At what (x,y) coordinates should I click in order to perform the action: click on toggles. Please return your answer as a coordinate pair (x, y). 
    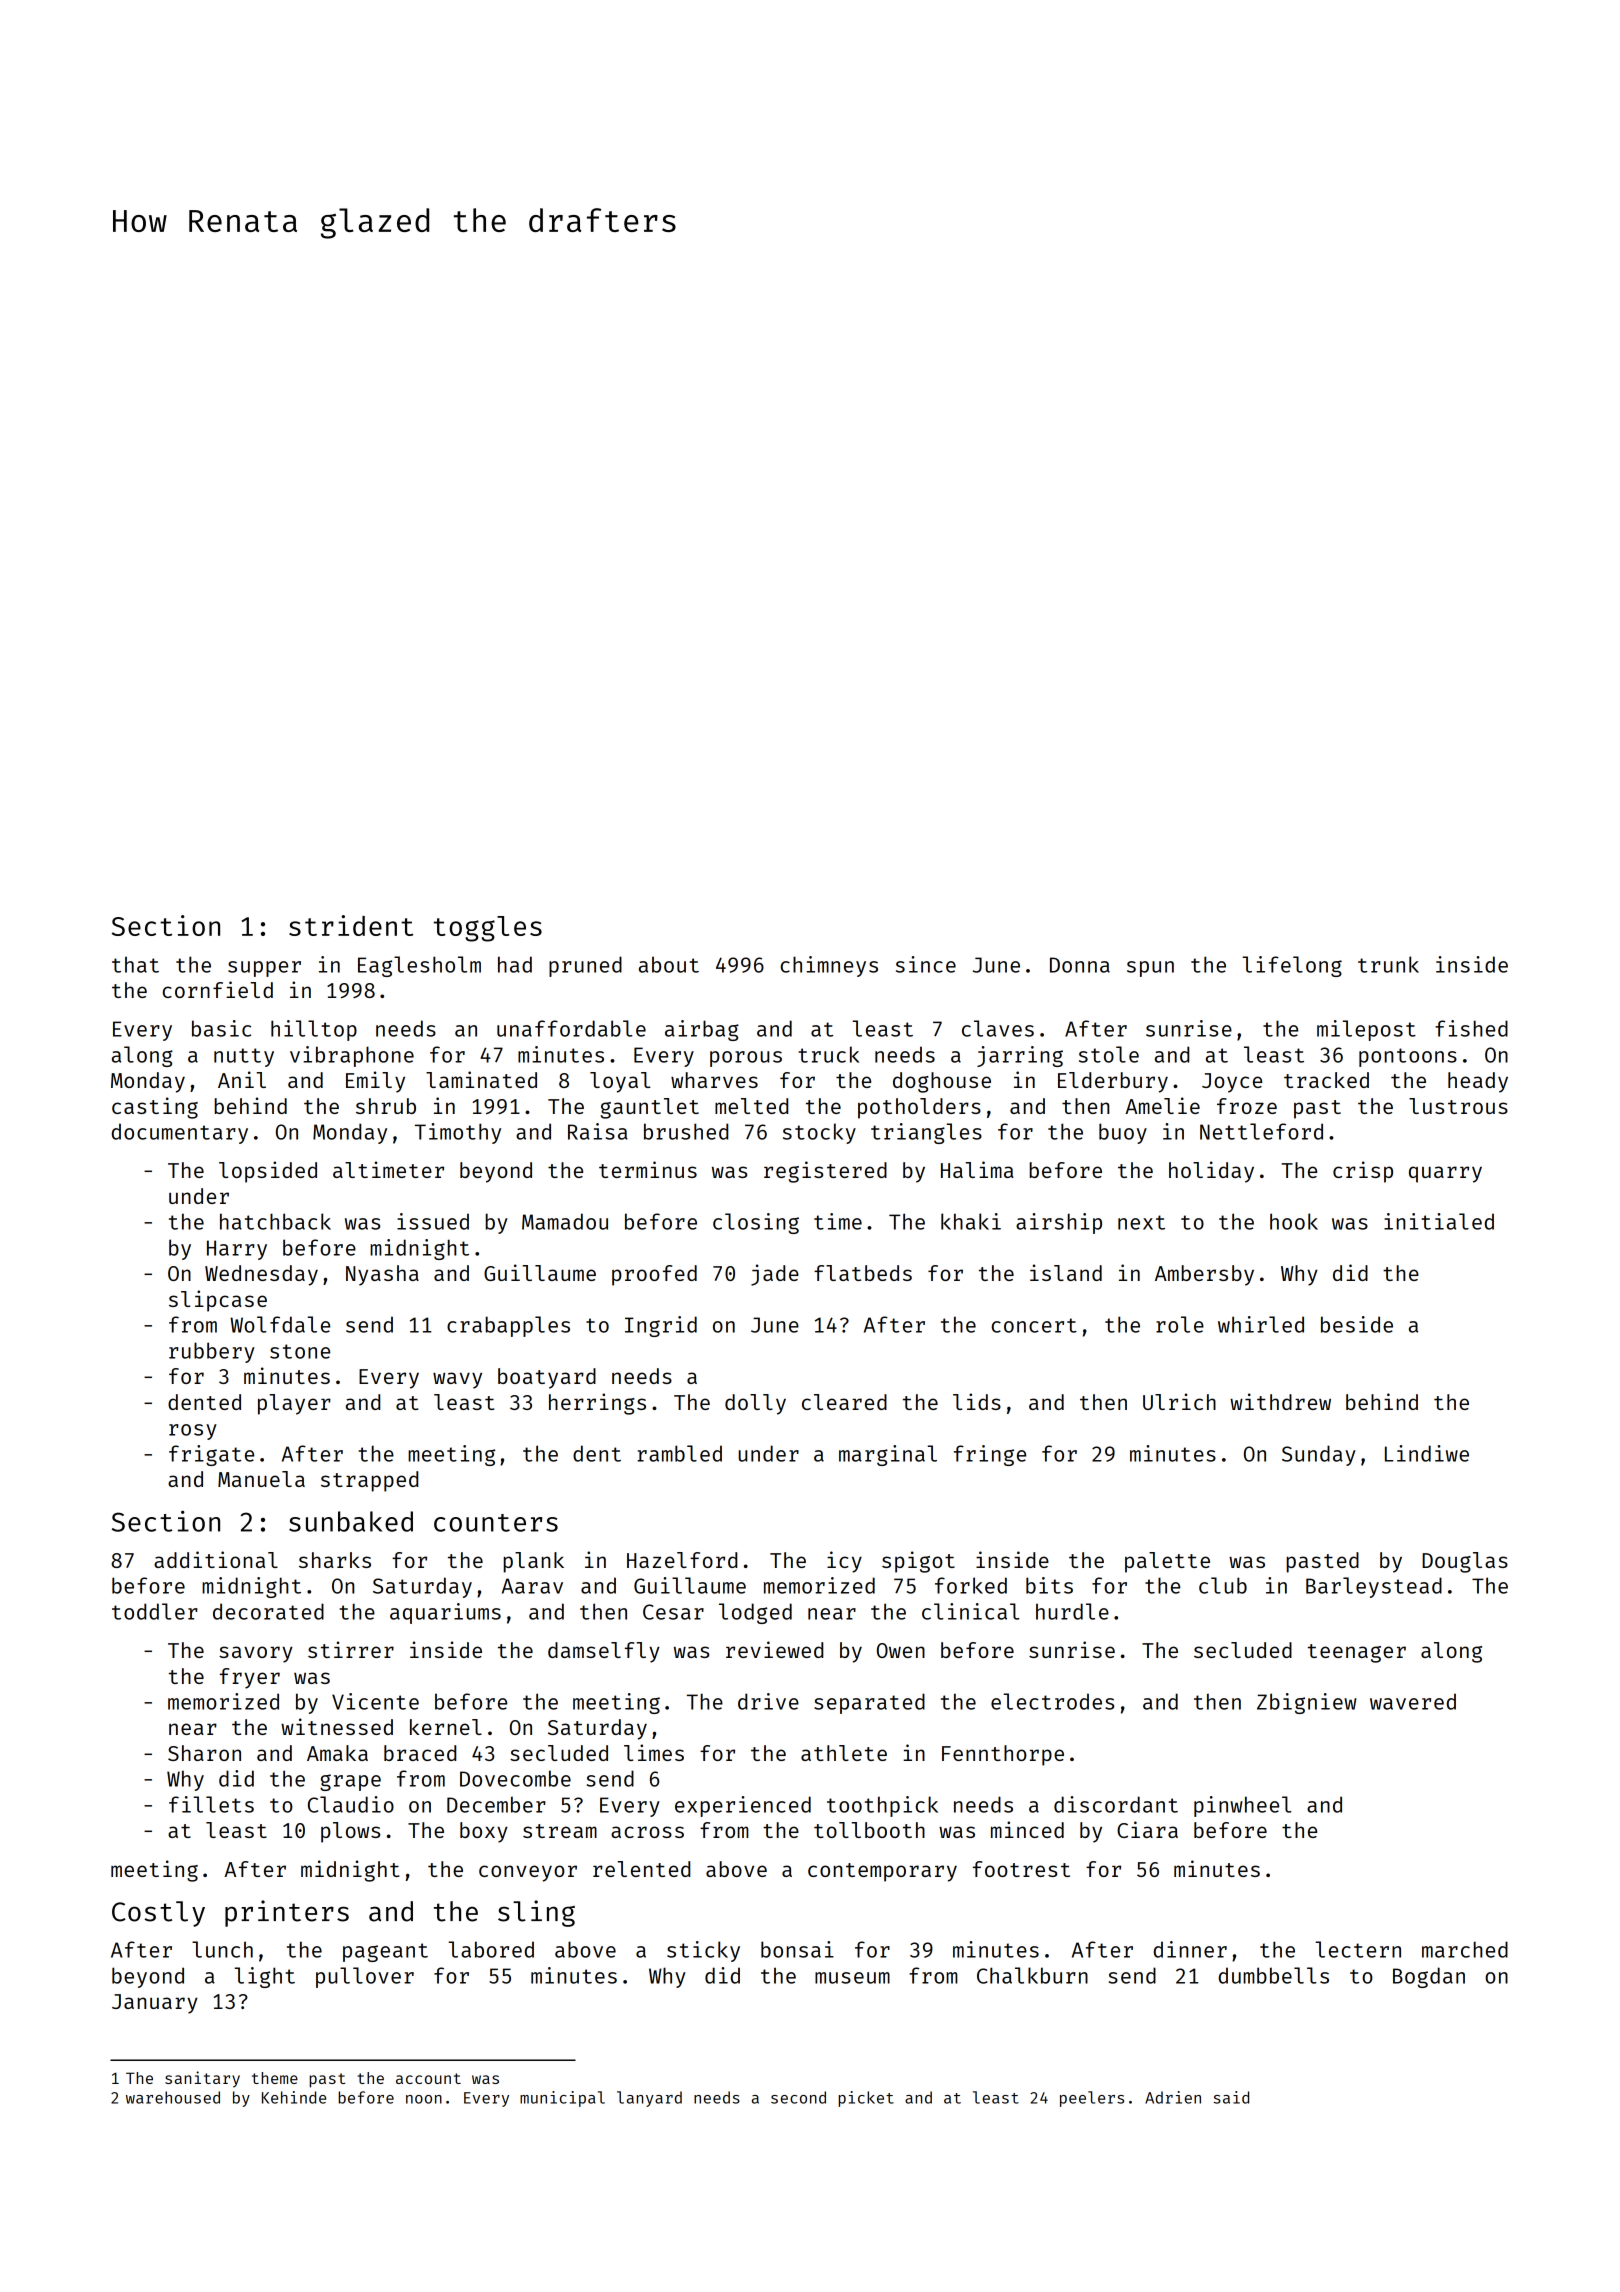
    Looking at the image, I should click on (488, 929).
